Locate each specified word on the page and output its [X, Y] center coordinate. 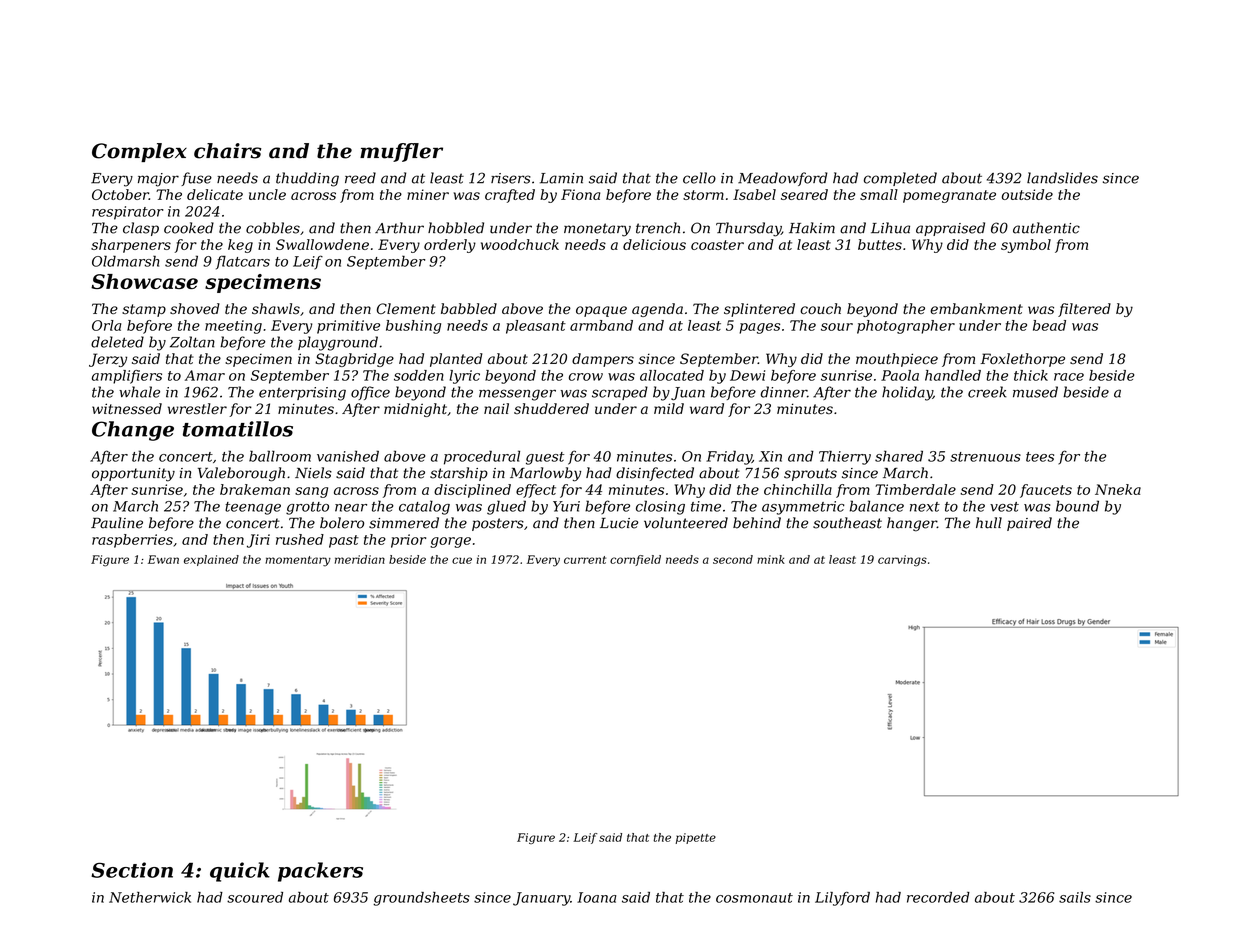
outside [1027, 194]
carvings [902, 561]
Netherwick [150, 897]
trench [658, 228]
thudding [307, 179]
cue [462, 560]
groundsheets [421, 899]
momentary [298, 561]
